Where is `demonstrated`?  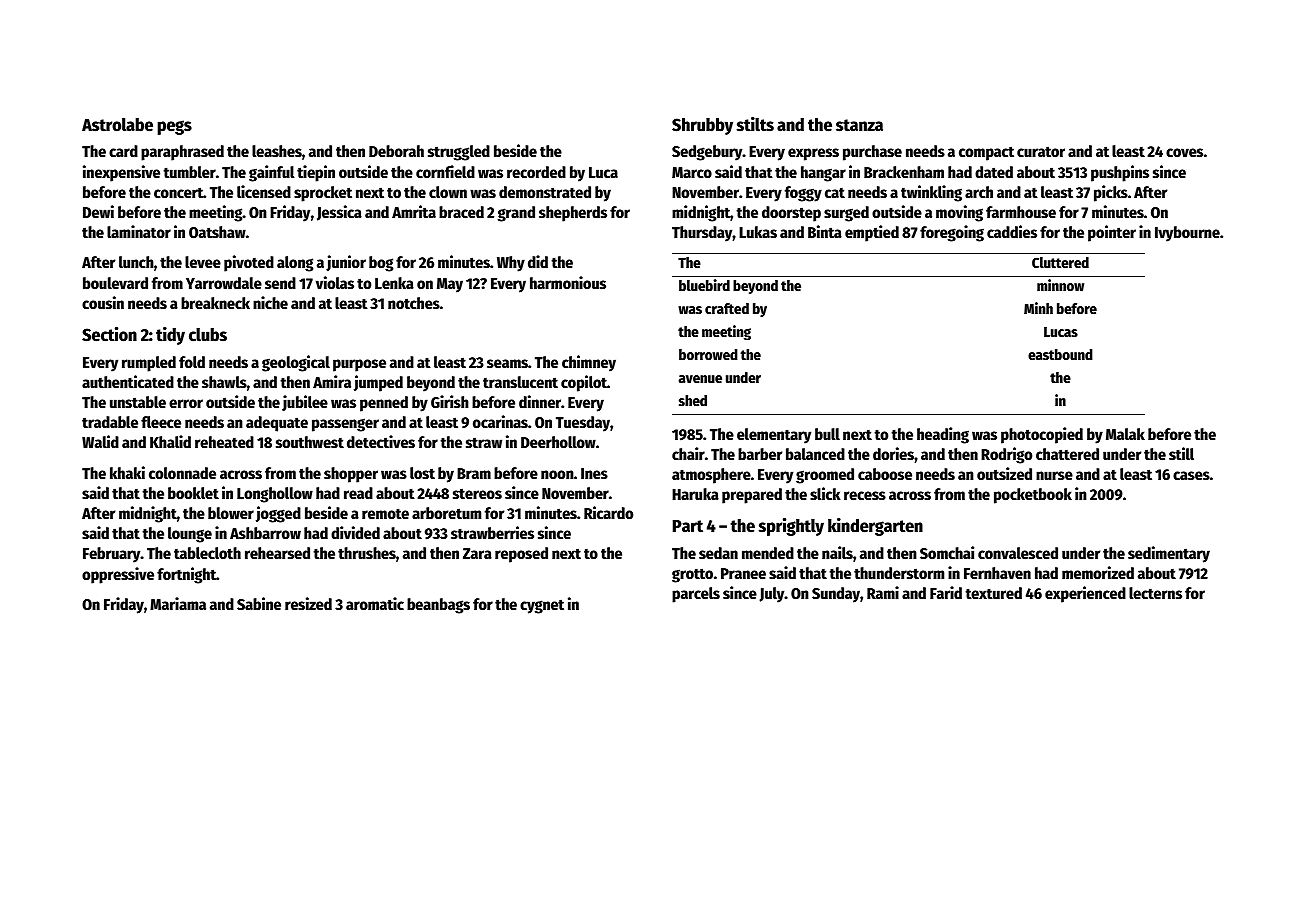 demonstrated is located at coordinates (545, 192).
